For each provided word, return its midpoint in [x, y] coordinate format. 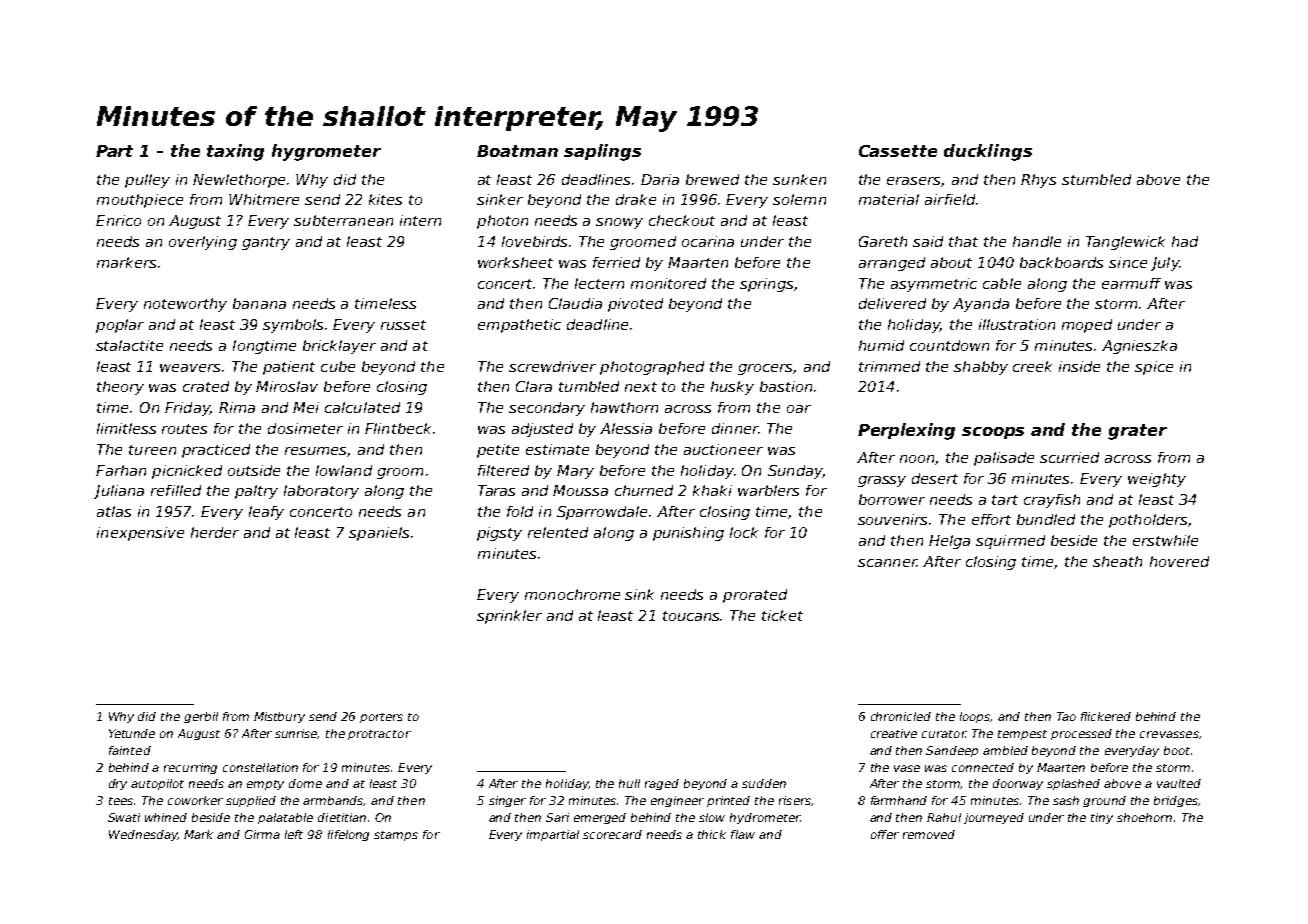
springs [766, 285]
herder [215, 532]
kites [385, 199]
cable [1002, 283]
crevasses [1169, 734]
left [294, 834]
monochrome [572, 594]
